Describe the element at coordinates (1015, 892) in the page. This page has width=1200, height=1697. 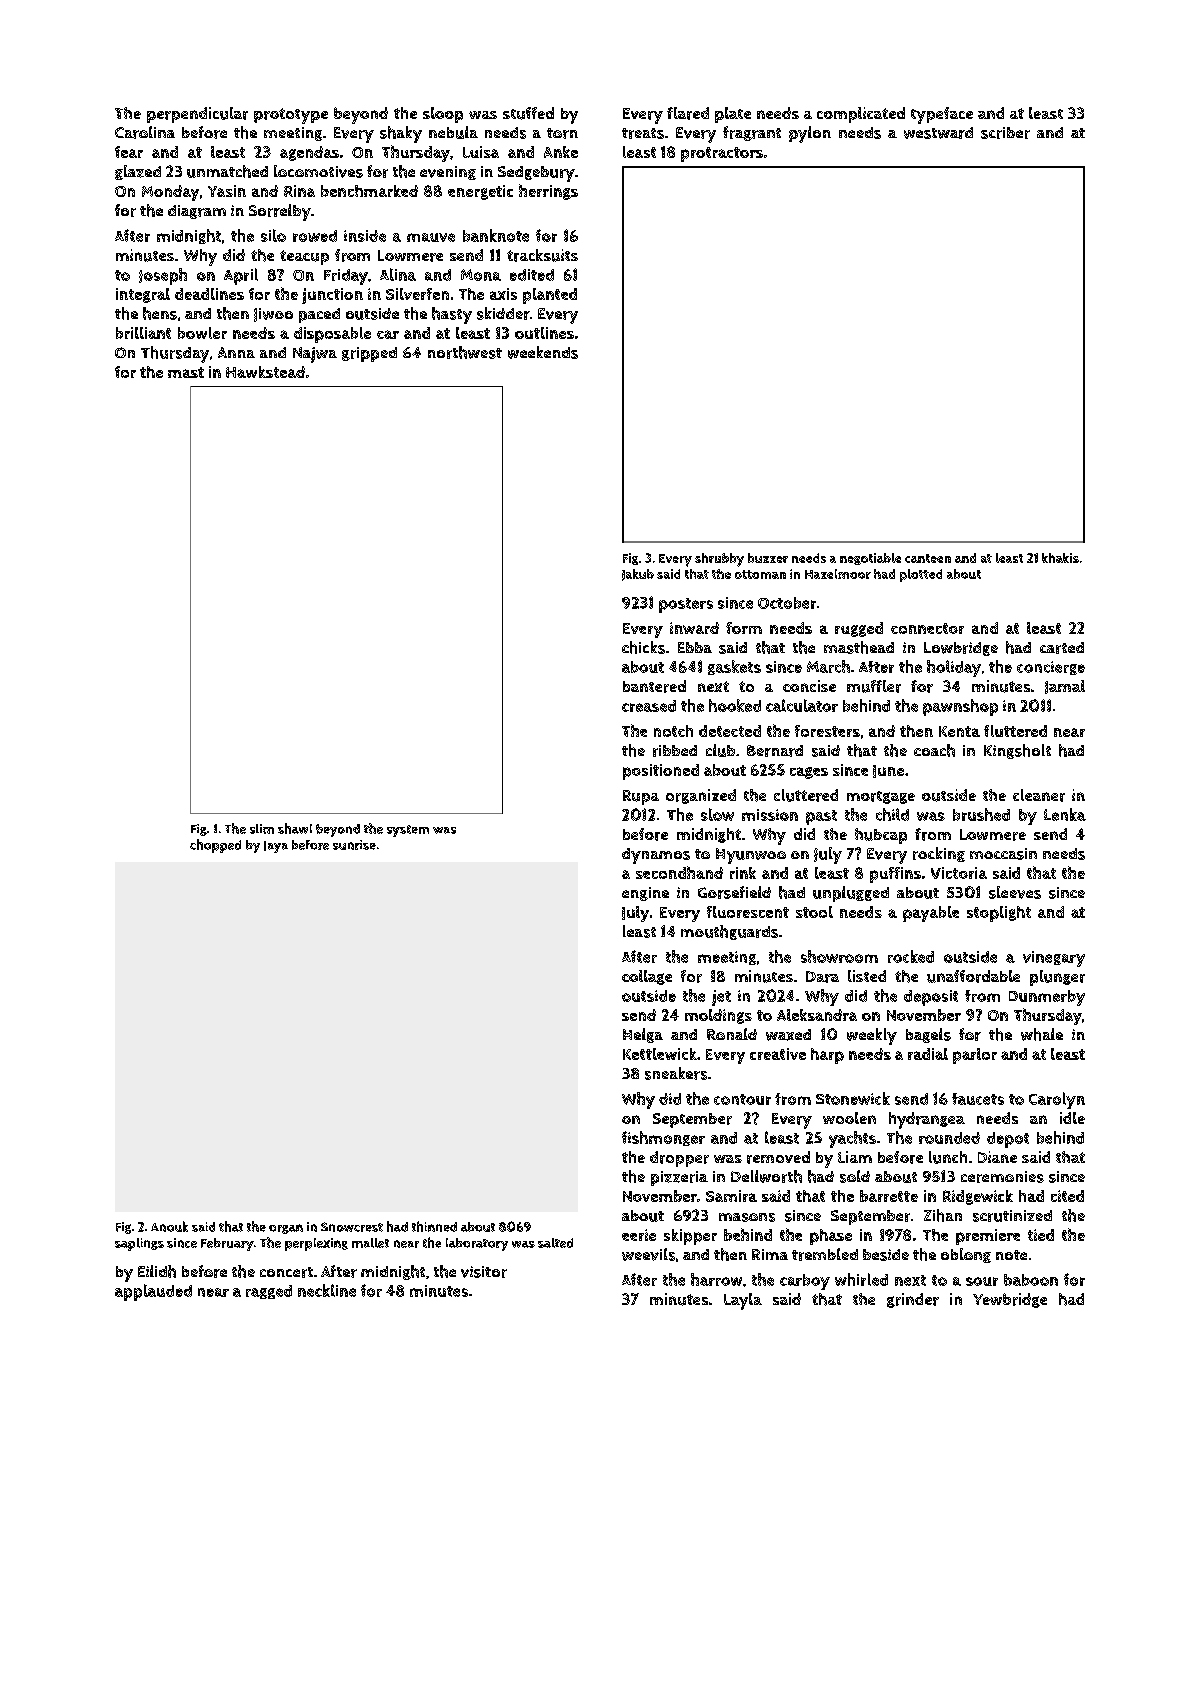
I see `sleeves` at that location.
